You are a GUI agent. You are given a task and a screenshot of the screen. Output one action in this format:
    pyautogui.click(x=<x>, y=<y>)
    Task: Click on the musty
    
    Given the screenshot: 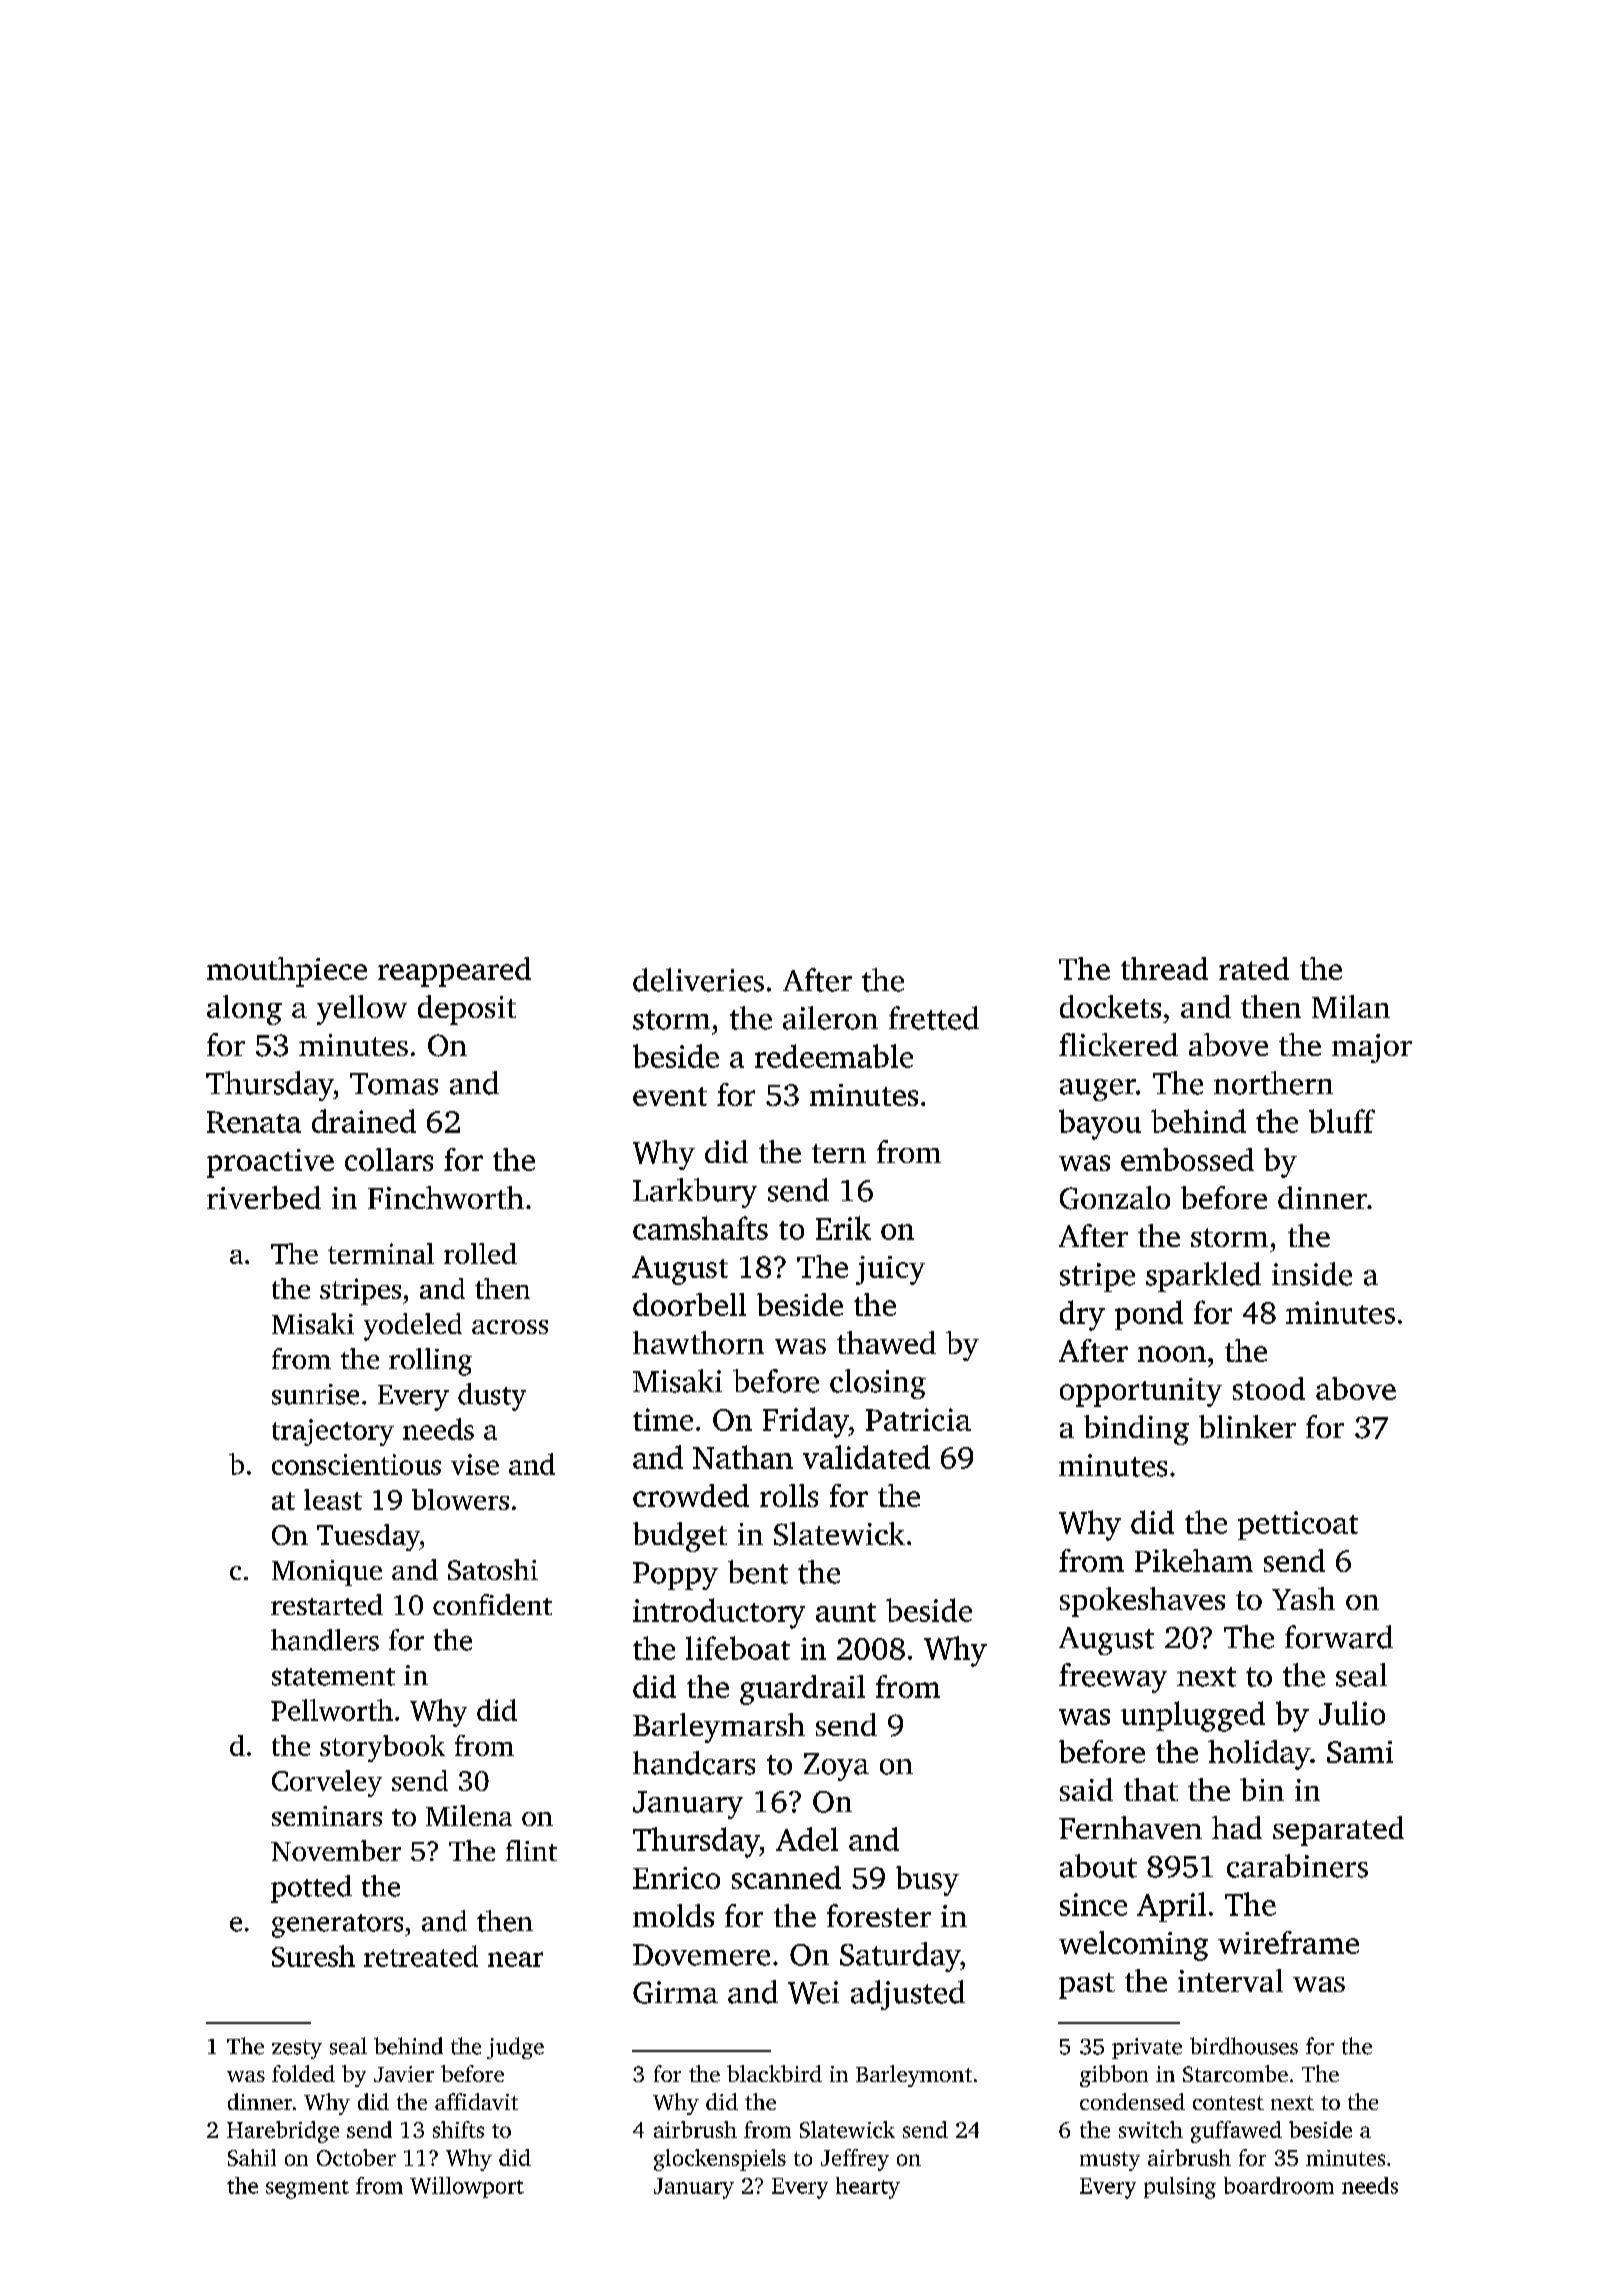 What is the action you would take?
    pyautogui.click(x=1110, y=2161)
